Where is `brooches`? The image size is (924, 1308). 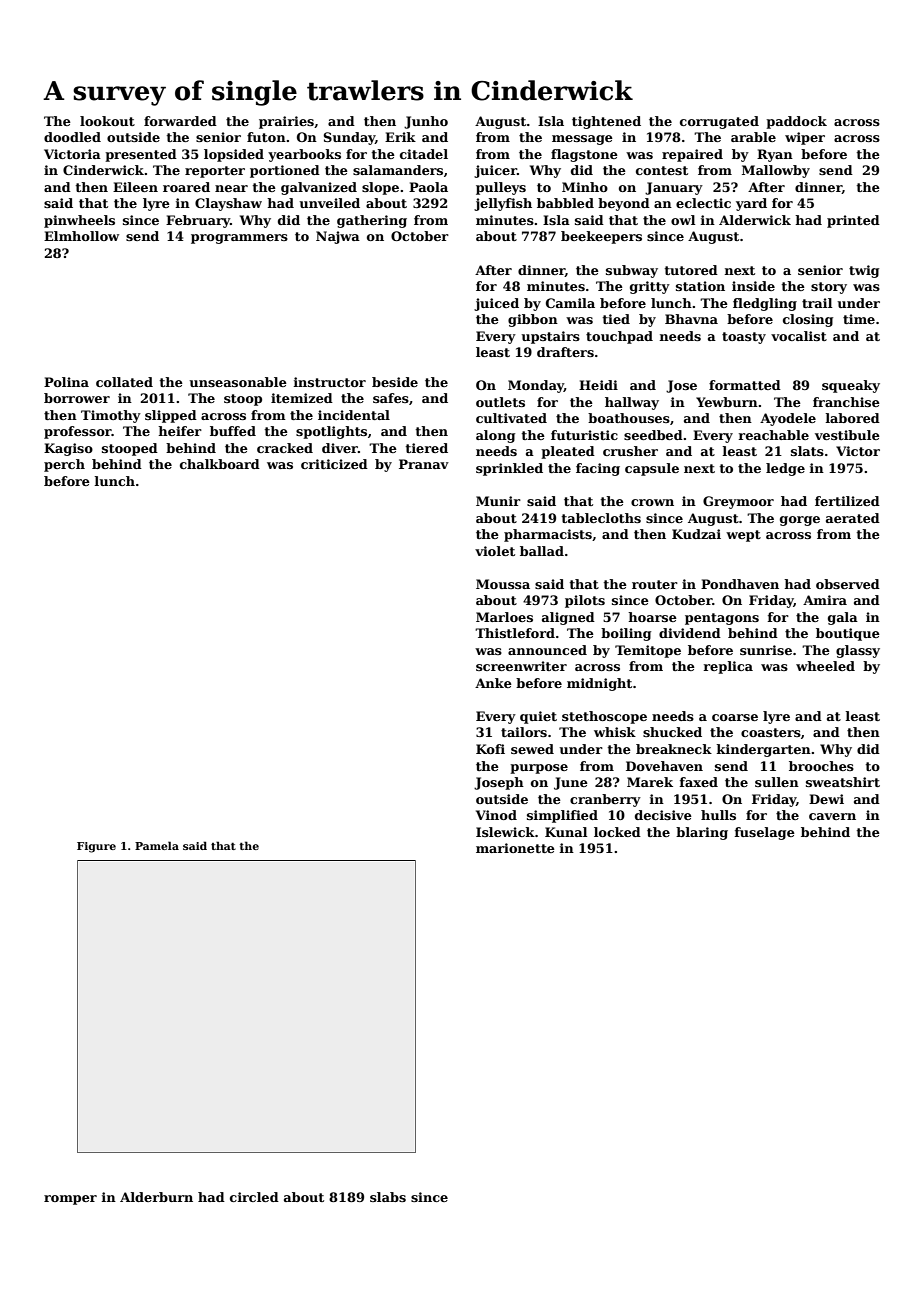
brooches is located at coordinates (821, 766).
